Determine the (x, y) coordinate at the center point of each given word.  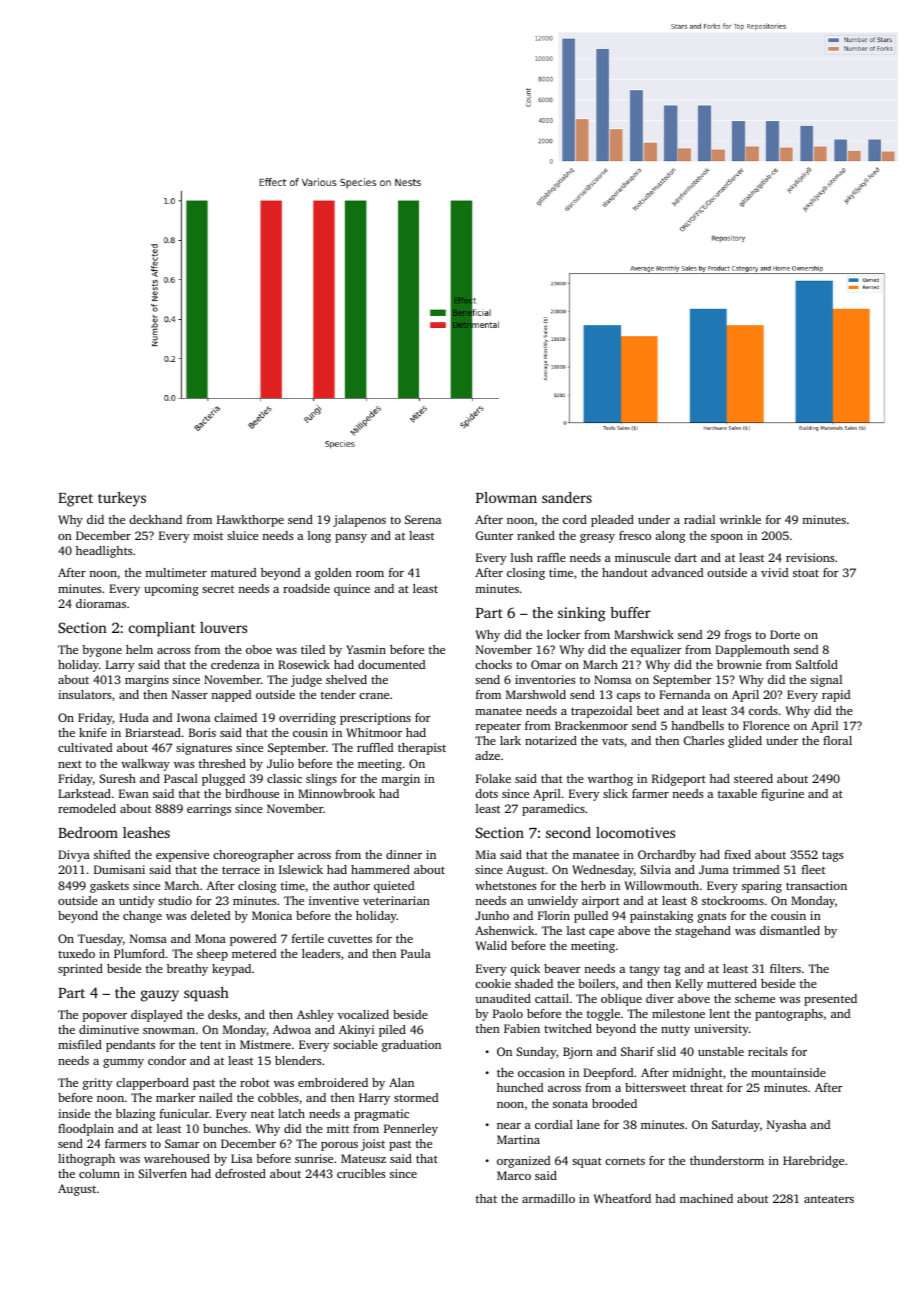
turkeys (122, 499)
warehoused (177, 1158)
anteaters (829, 1199)
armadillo (548, 1198)
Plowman (506, 497)
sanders (567, 497)
